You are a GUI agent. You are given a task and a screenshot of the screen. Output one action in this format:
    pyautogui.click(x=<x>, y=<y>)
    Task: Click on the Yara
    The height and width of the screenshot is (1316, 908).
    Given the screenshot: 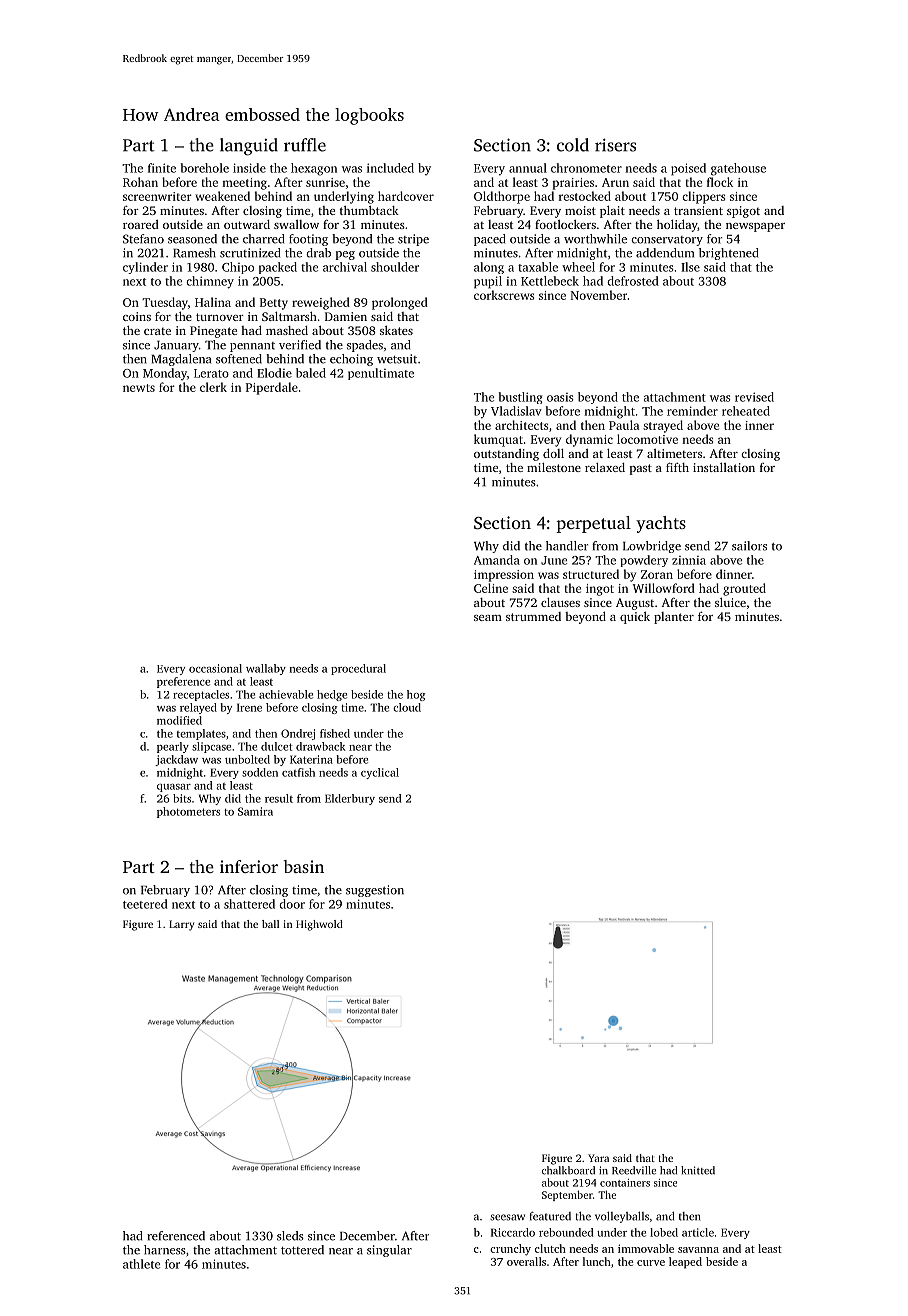 What is the action you would take?
    pyautogui.click(x=598, y=1158)
